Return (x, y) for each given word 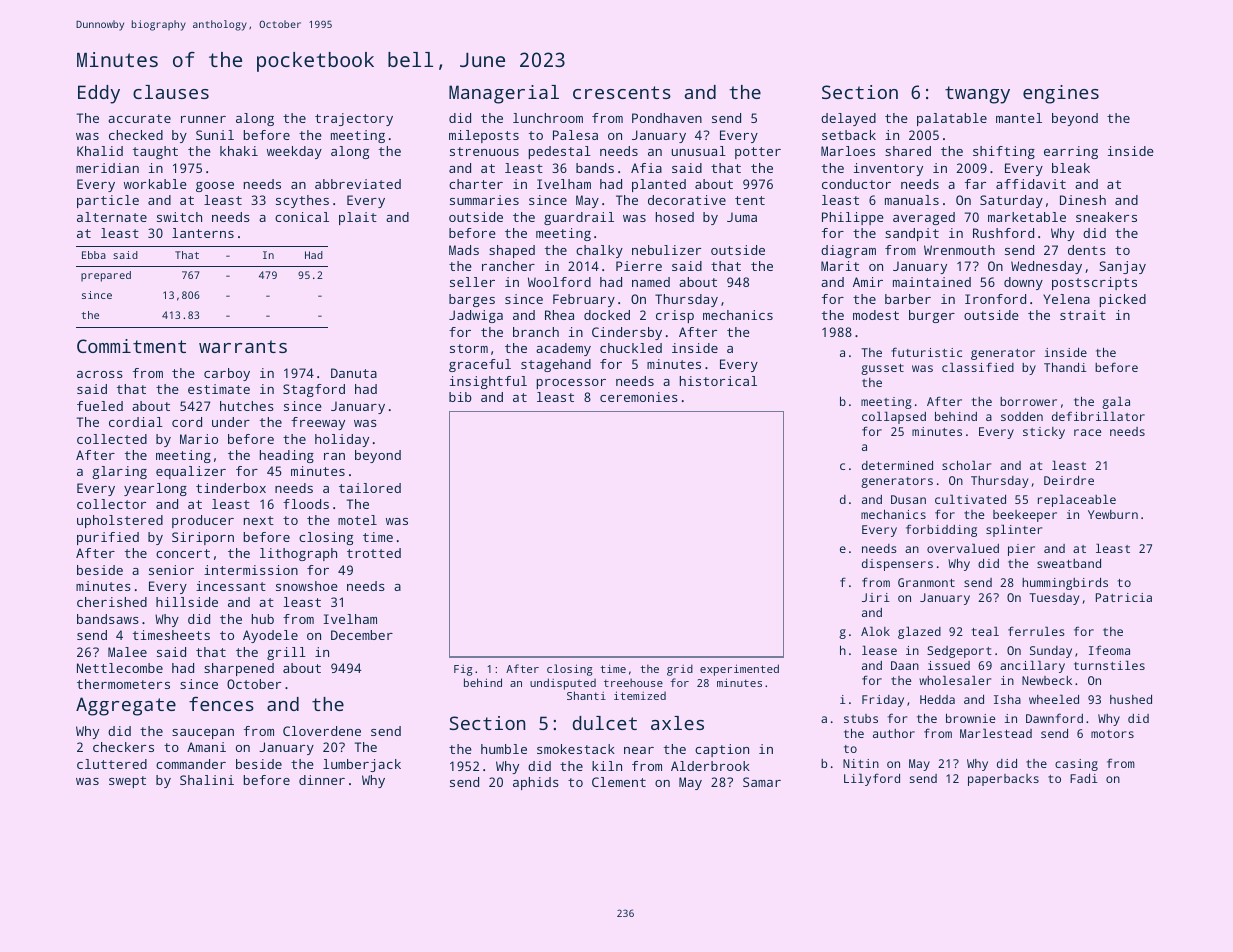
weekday (294, 152)
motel (357, 520)
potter (758, 153)
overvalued (963, 548)
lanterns (203, 233)
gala (1116, 402)
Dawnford (1054, 718)
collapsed (894, 417)
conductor (856, 184)
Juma (742, 217)
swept (127, 782)
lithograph (298, 554)
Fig (463, 670)
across (100, 374)
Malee (127, 652)
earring (1071, 152)
